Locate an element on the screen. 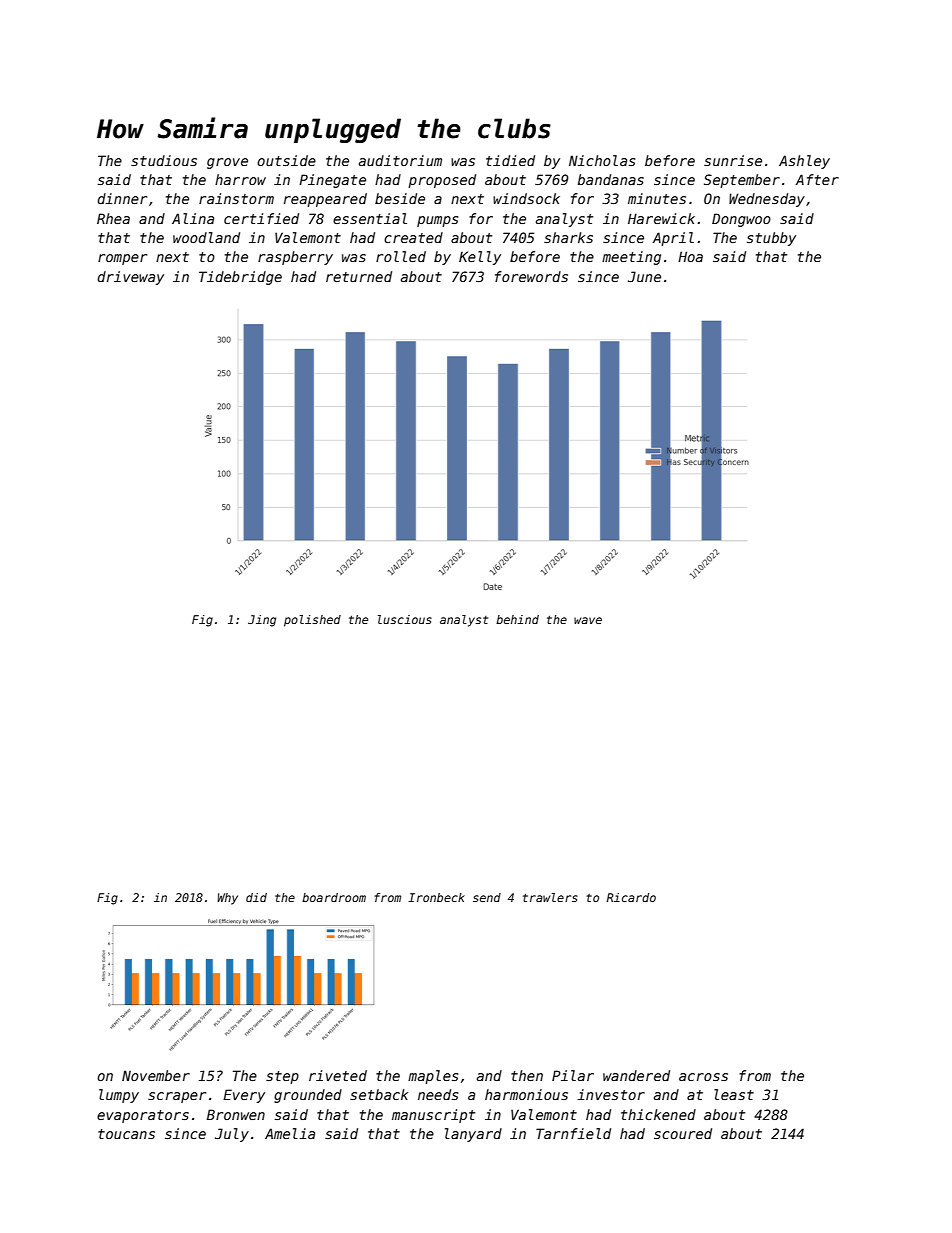 Image resolution: width=952 pixels, height=1233 pixels. lanyard is located at coordinates (473, 1135).
